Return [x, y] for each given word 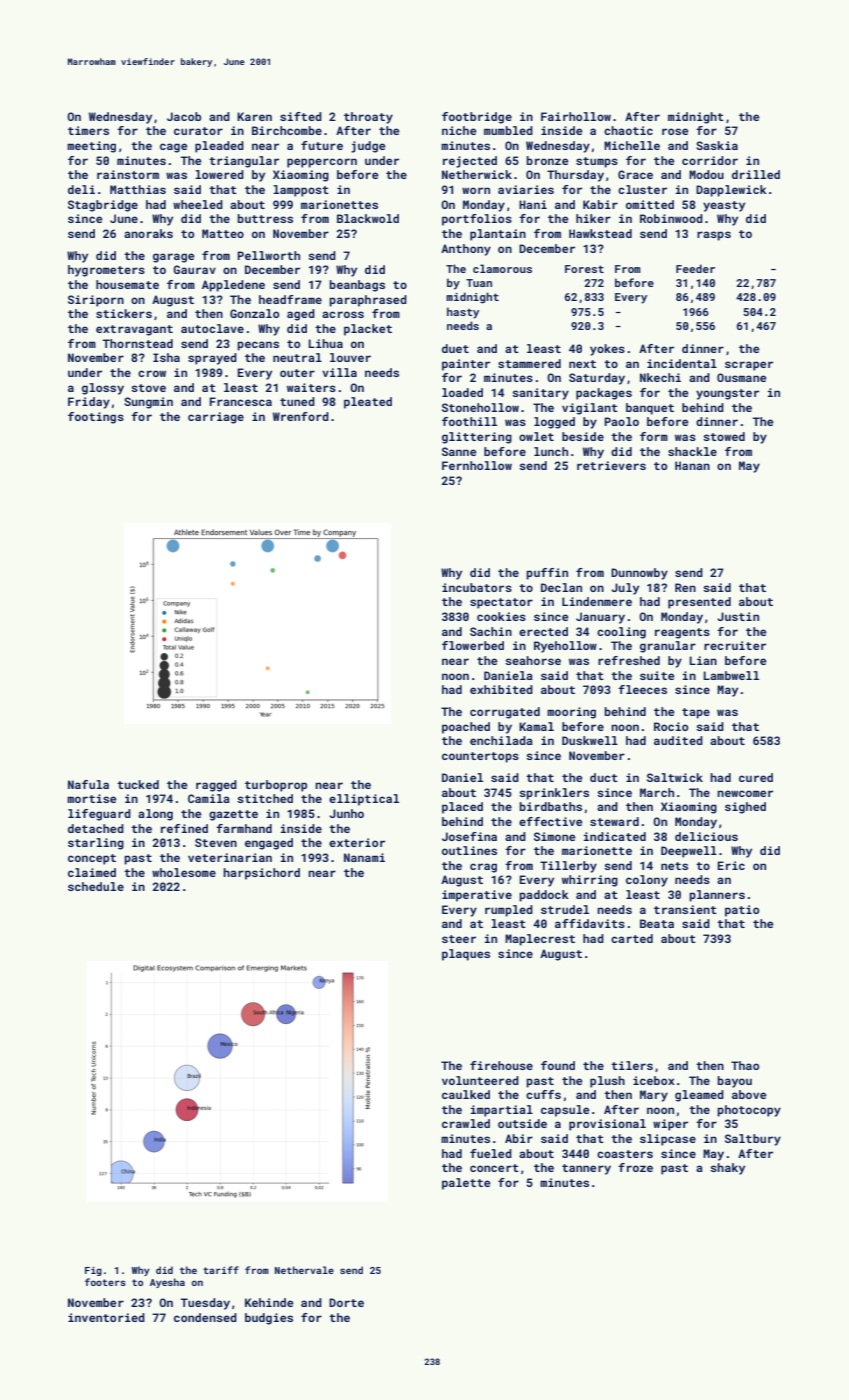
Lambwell [731, 675]
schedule [96, 886]
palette [466, 1184]
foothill [469, 421]
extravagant [134, 330]
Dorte [346, 1302]
